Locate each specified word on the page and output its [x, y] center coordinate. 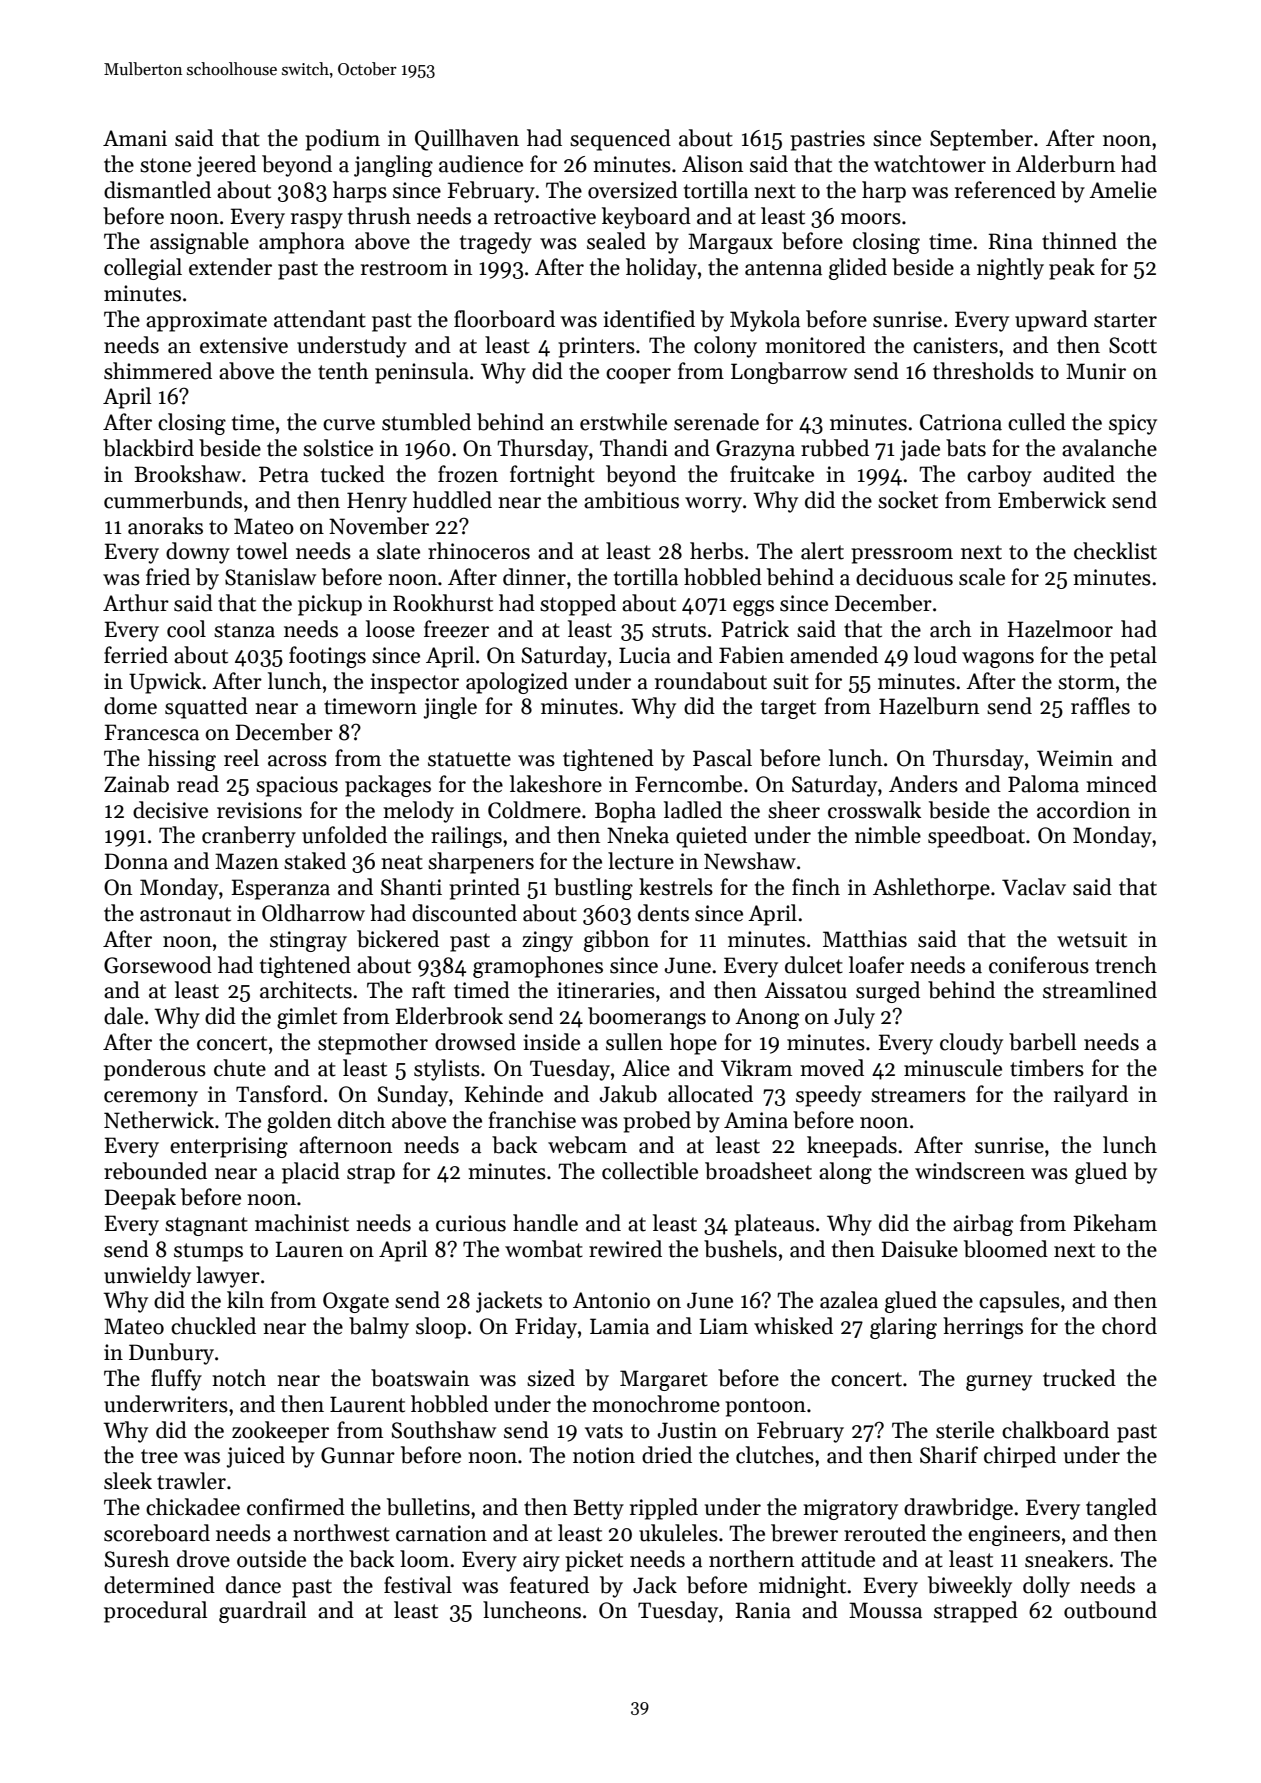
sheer [794, 810]
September [981, 140]
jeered [226, 166]
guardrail [262, 1612]
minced [1121, 784]
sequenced [620, 140]
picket [594, 1561]
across [297, 761]
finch [816, 887]
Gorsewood [158, 965]
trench [1126, 965]
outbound [1110, 1610]
